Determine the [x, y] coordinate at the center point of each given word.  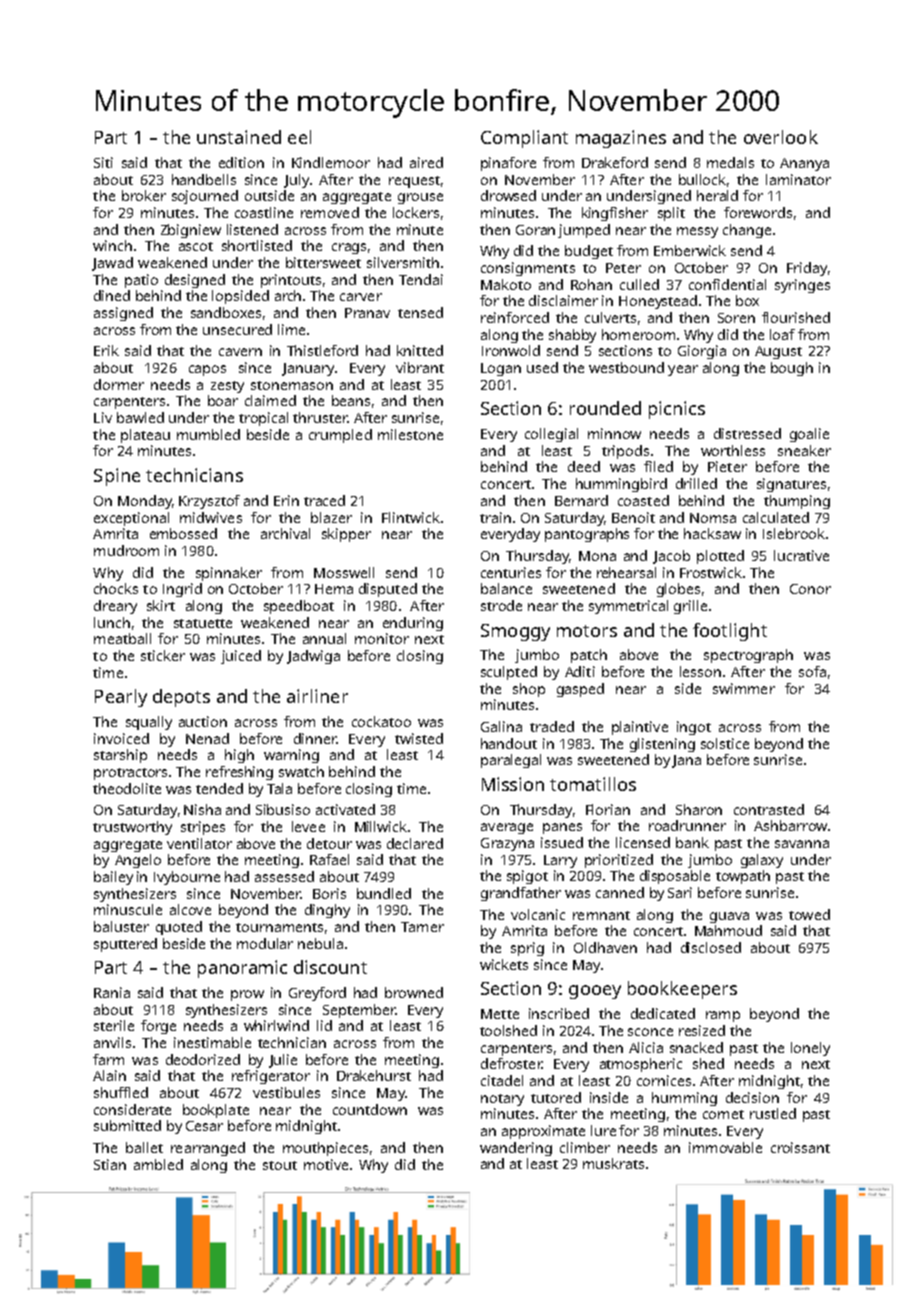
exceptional [131, 519]
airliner [317, 696]
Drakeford [615, 162]
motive [326, 1164]
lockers [416, 212]
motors [587, 631]
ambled [158, 1164]
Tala [279, 788]
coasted [643, 500]
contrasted [769, 809]
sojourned [205, 197]
